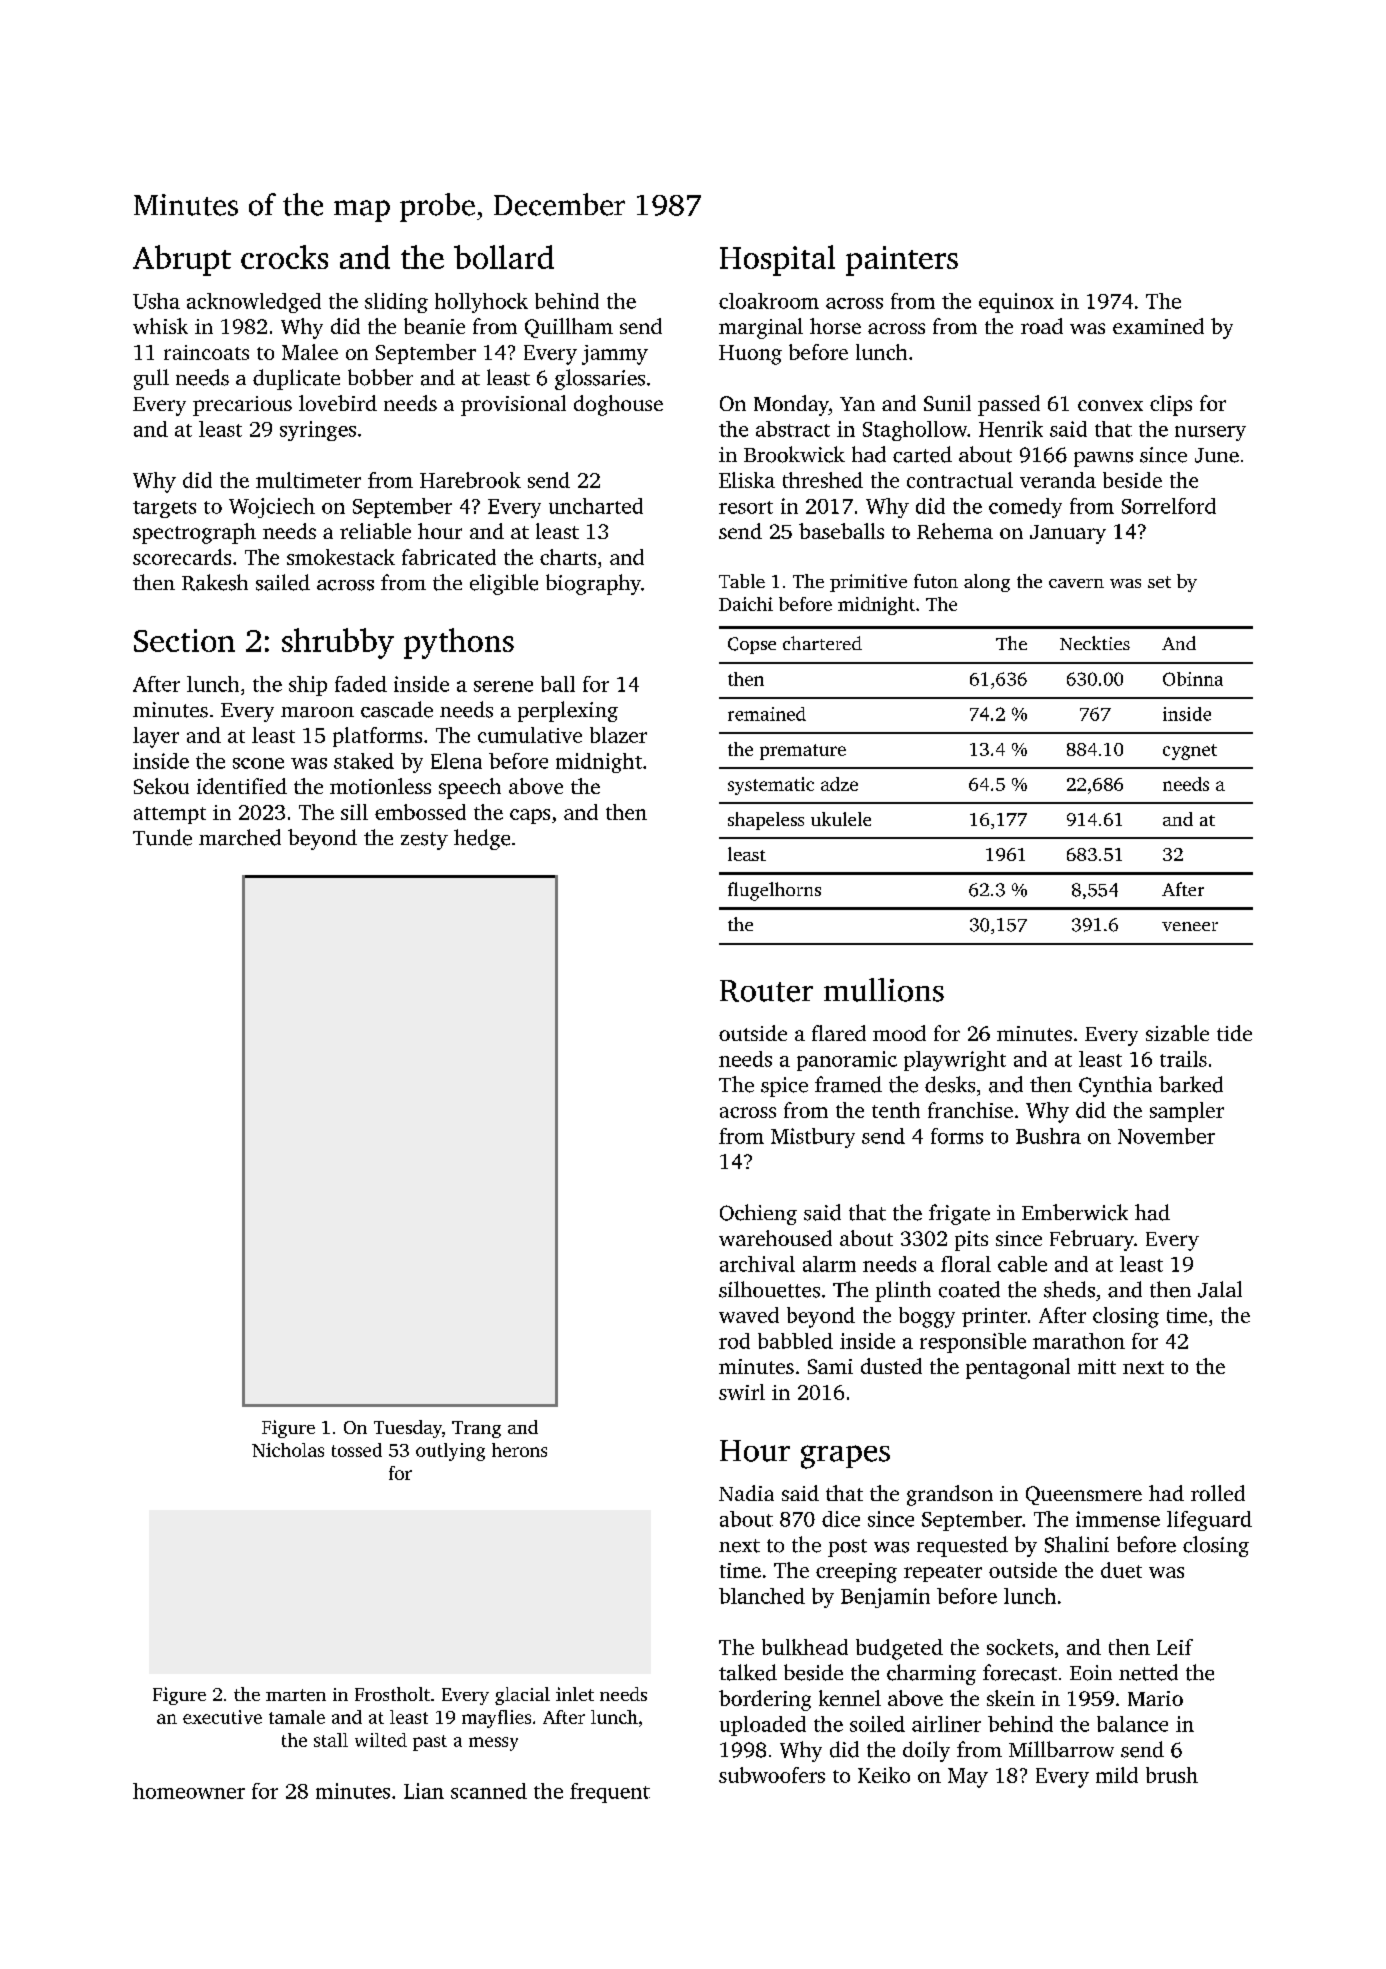 This screenshot has width=1386, height=1969. I want to click on cavern, so click(1076, 583).
